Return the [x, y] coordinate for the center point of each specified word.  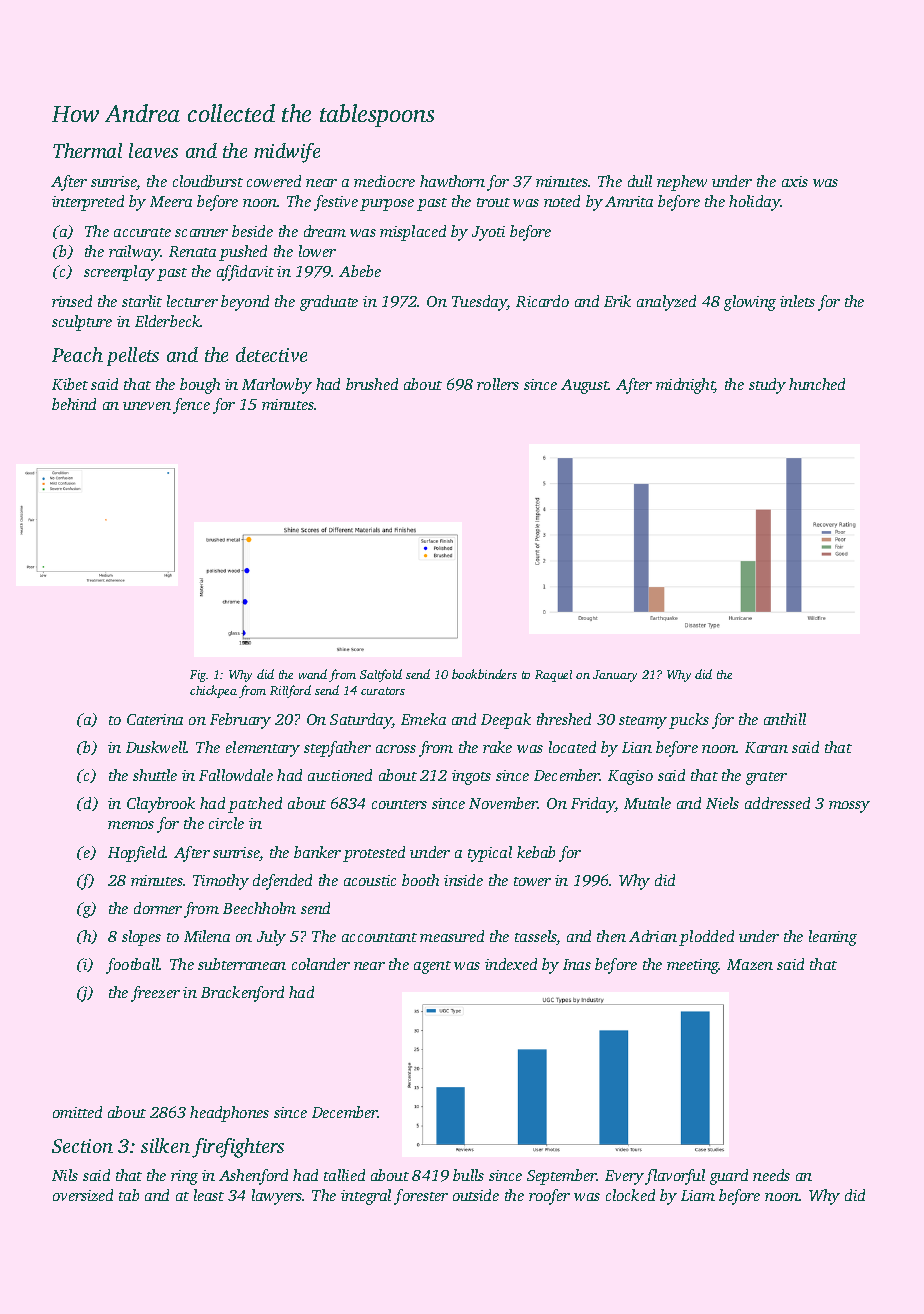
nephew [682, 183]
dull [640, 181]
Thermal [87, 150]
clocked [630, 1195]
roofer [549, 1197]
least [209, 1195]
